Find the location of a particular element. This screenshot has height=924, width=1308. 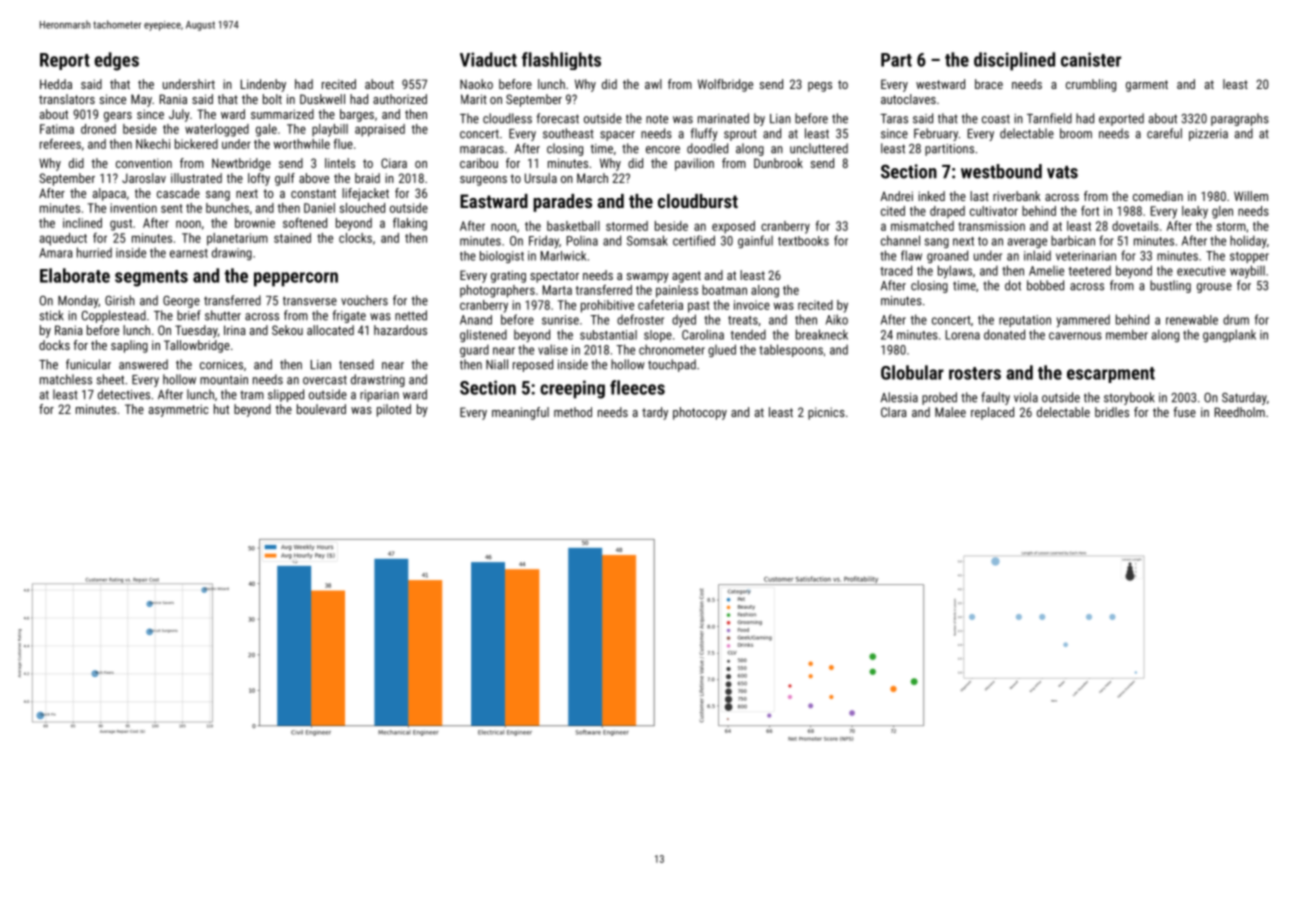

Viaduct is located at coordinates (488, 59).
